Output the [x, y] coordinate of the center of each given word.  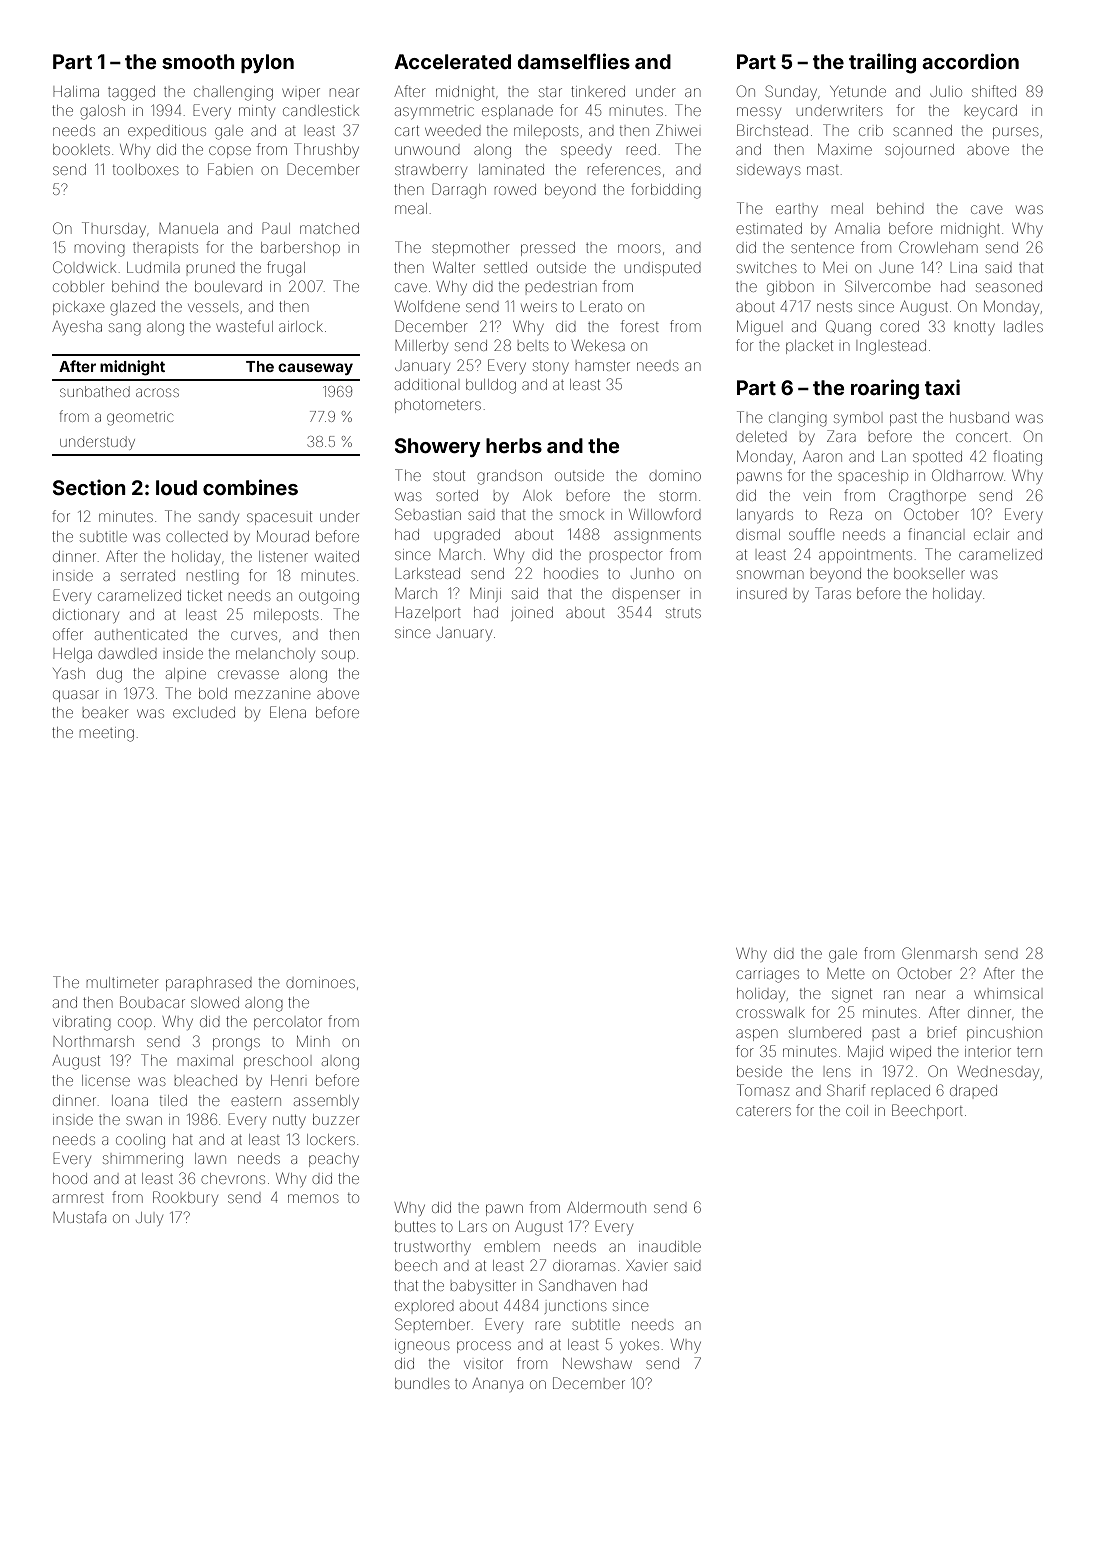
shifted [994, 91]
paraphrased [209, 984]
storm [677, 496]
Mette [846, 973]
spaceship [873, 477]
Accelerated [452, 61]
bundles [422, 1383]
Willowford [665, 514]
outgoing [329, 598]
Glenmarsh [939, 953]
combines [250, 487]
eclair [992, 534]
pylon [267, 63]
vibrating [82, 1023]
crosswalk [771, 1012]
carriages [768, 975]
